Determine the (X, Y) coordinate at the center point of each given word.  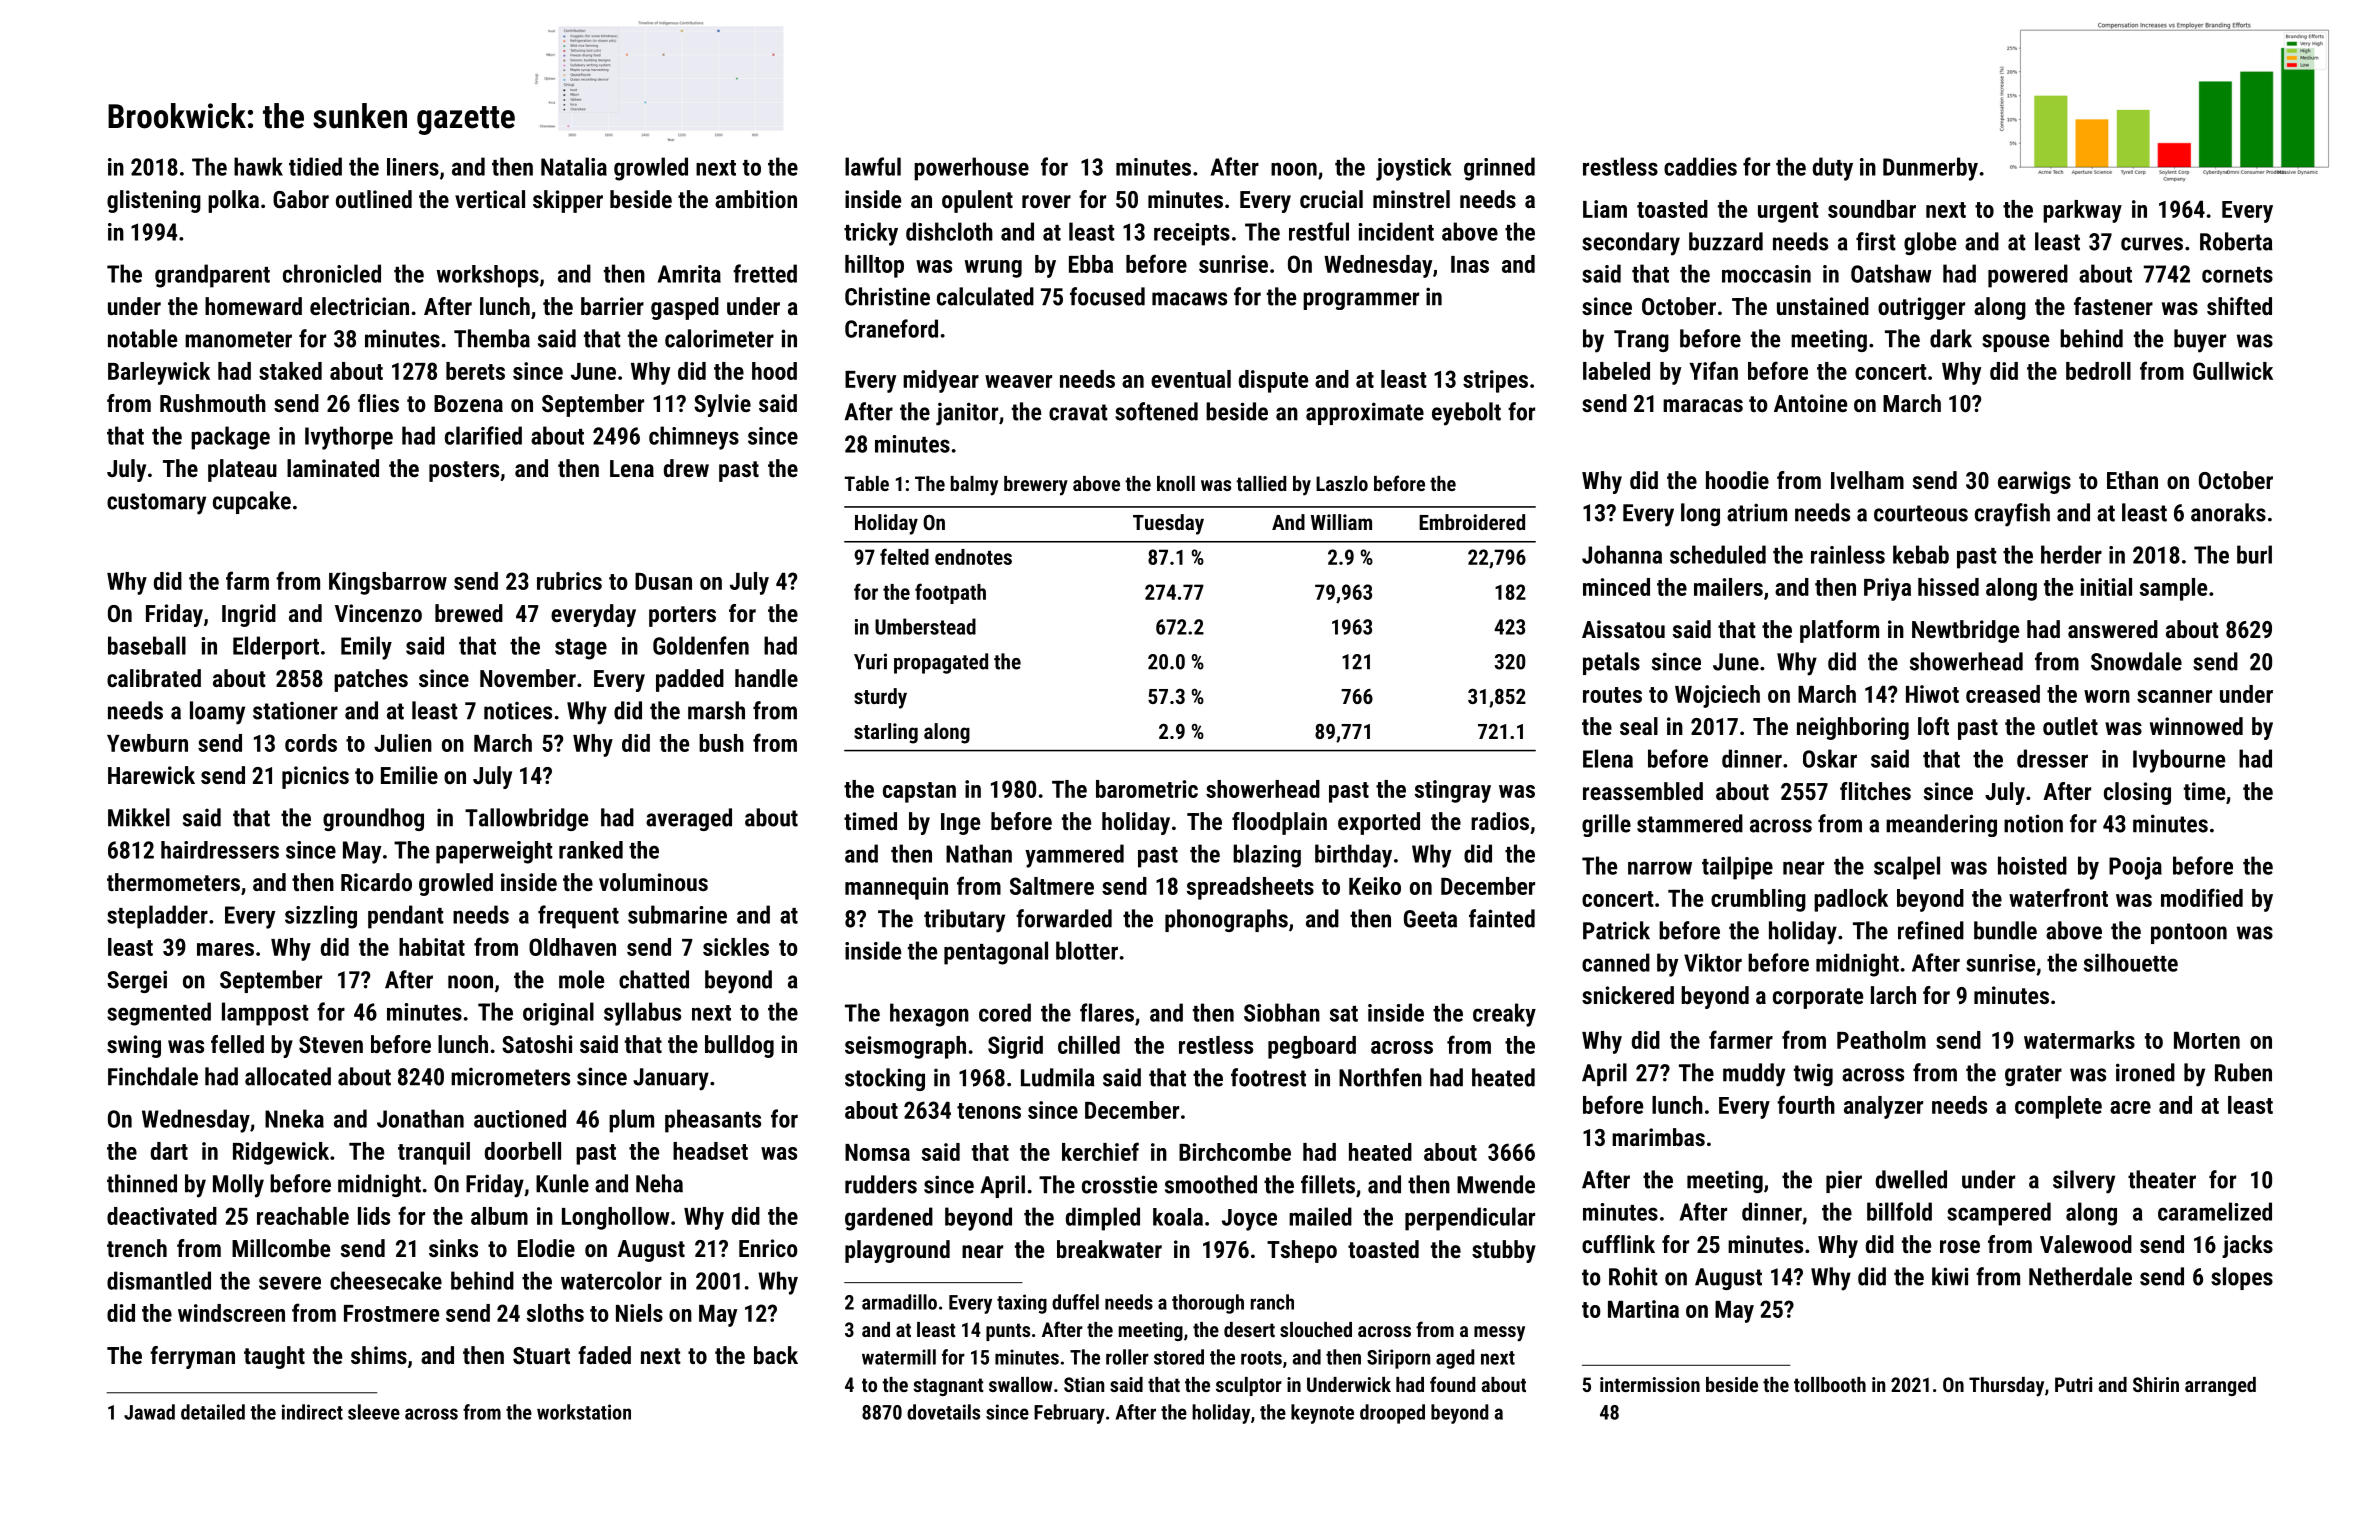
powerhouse (971, 169)
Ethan (2132, 480)
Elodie (546, 1248)
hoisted (2032, 865)
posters (464, 471)
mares (225, 949)
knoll (1176, 483)
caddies (1700, 166)
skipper (568, 201)
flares (1107, 1012)
